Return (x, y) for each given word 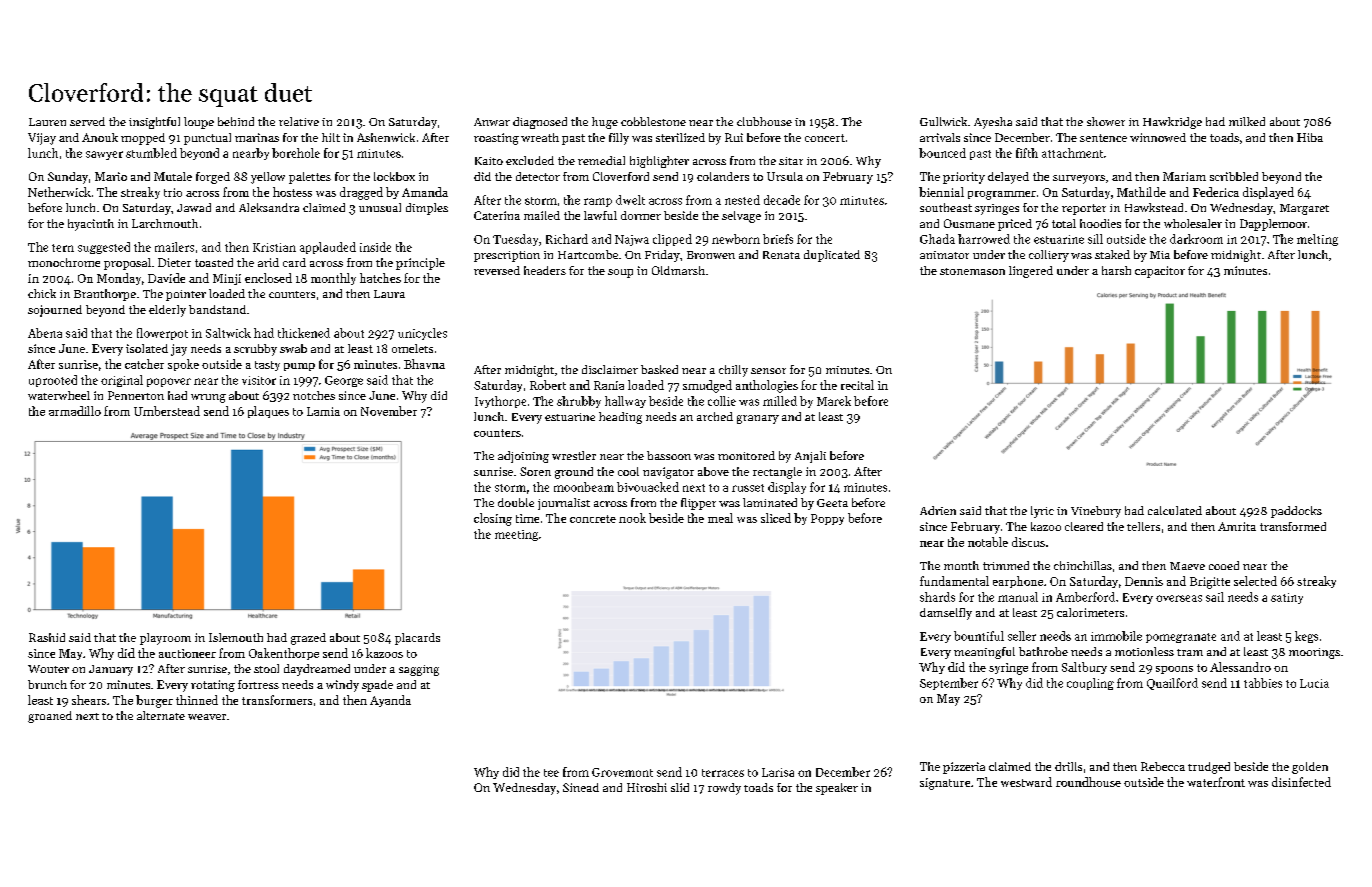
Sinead (581, 787)
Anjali (810, 457)
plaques (268, 412)
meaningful (984, 653)
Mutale (173, 176)
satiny (1287, 598)
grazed (308, 639)
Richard (567, 239)
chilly (733, 371)
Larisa (778, 772)
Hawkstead (1154, 207)
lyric (1042, 512)
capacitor (1160, 272)
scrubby (255, 350)
